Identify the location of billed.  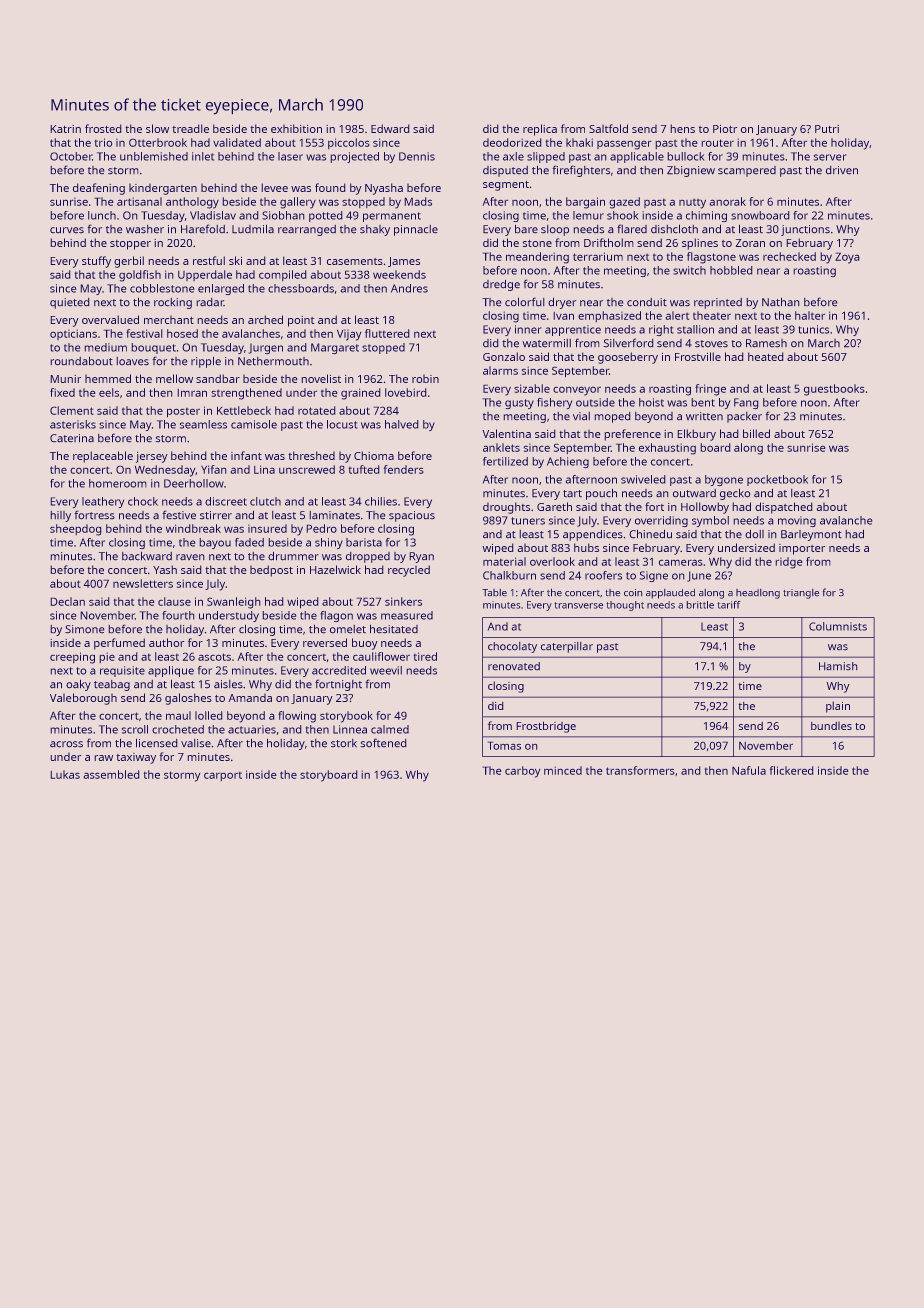
(756, 433).
